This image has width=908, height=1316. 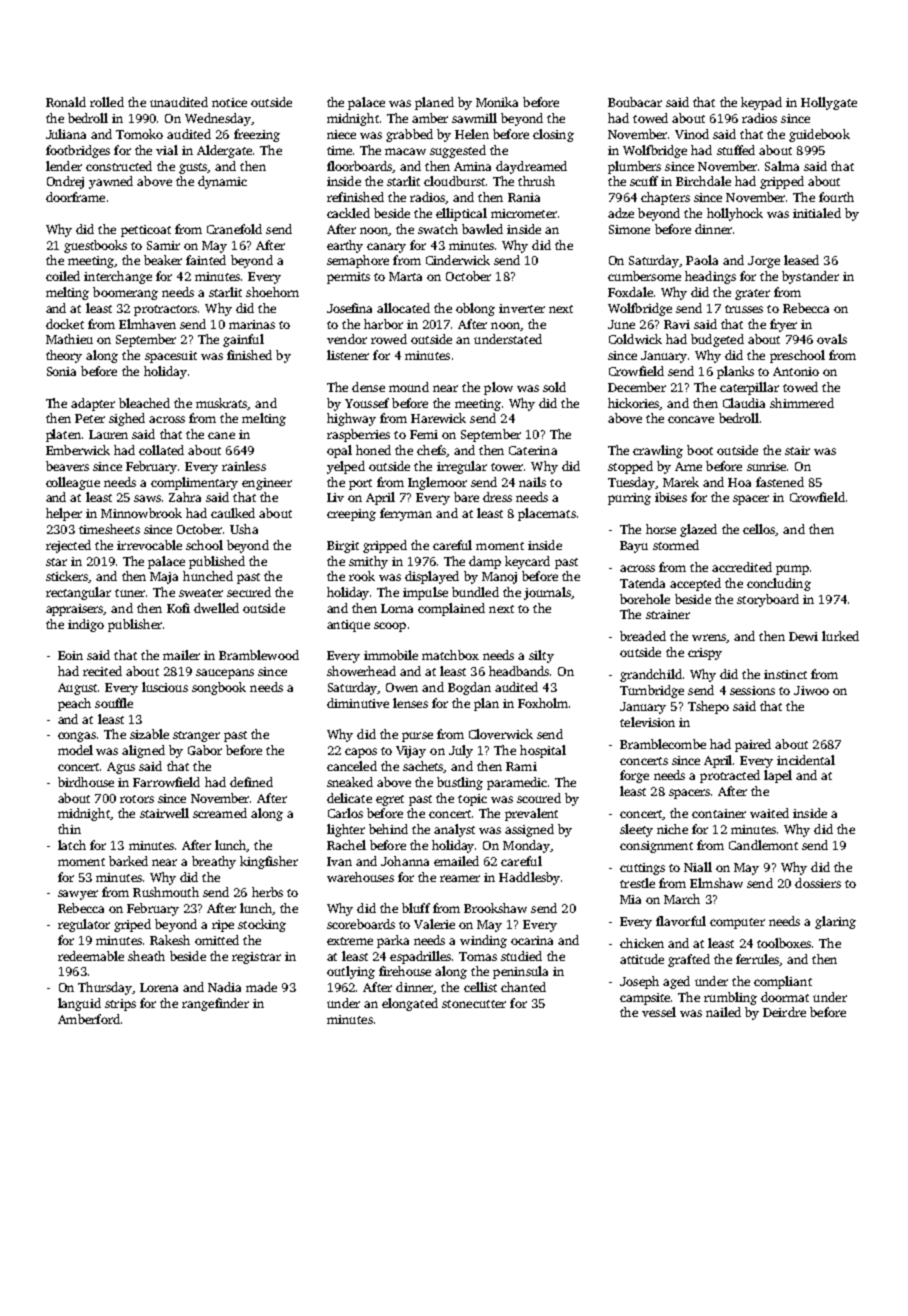 I want to click on incidental, so click(x=806, y=760).
